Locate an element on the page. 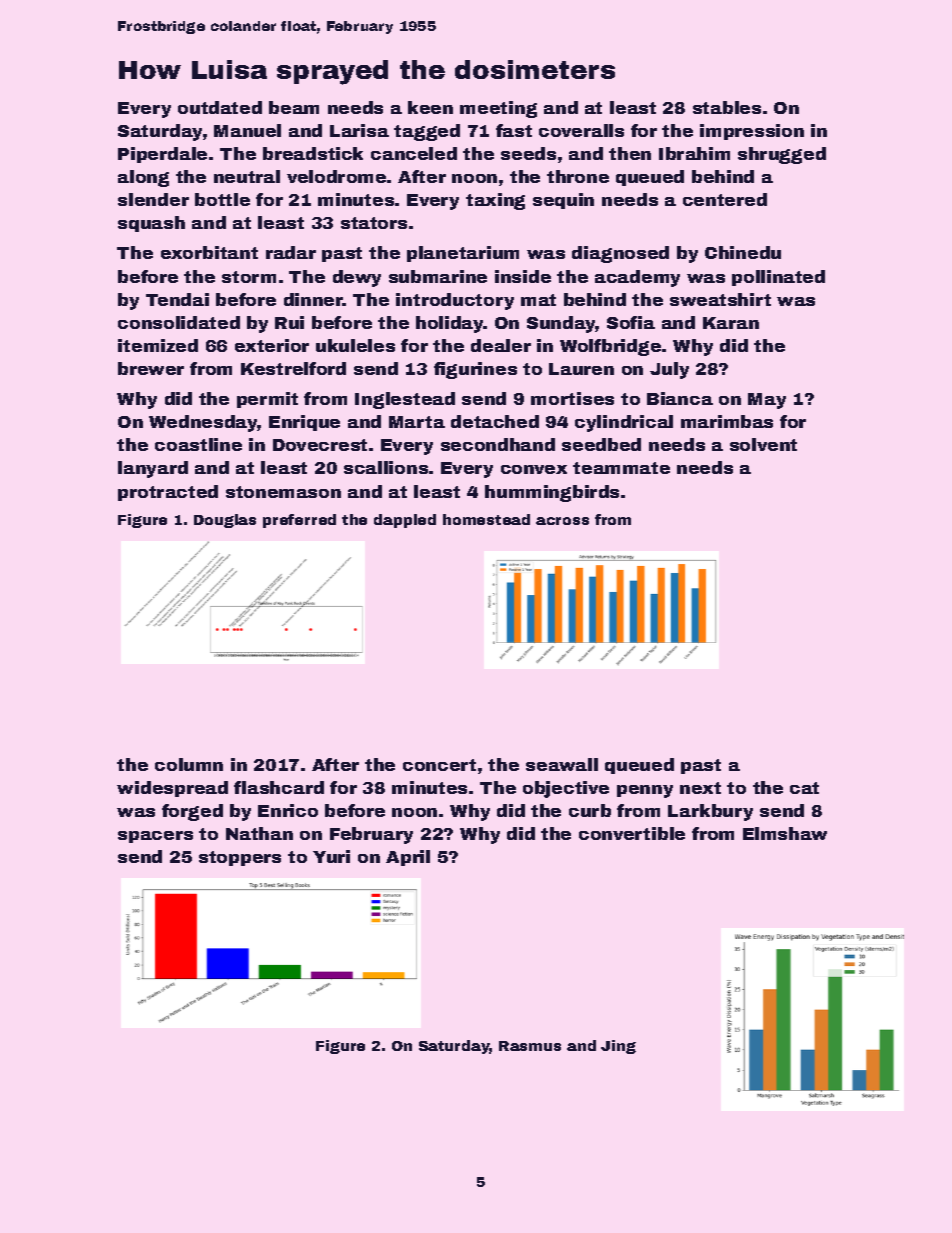 The height and width of the page is (1233, 952). marimbas is located at coordinates (727, 421).
